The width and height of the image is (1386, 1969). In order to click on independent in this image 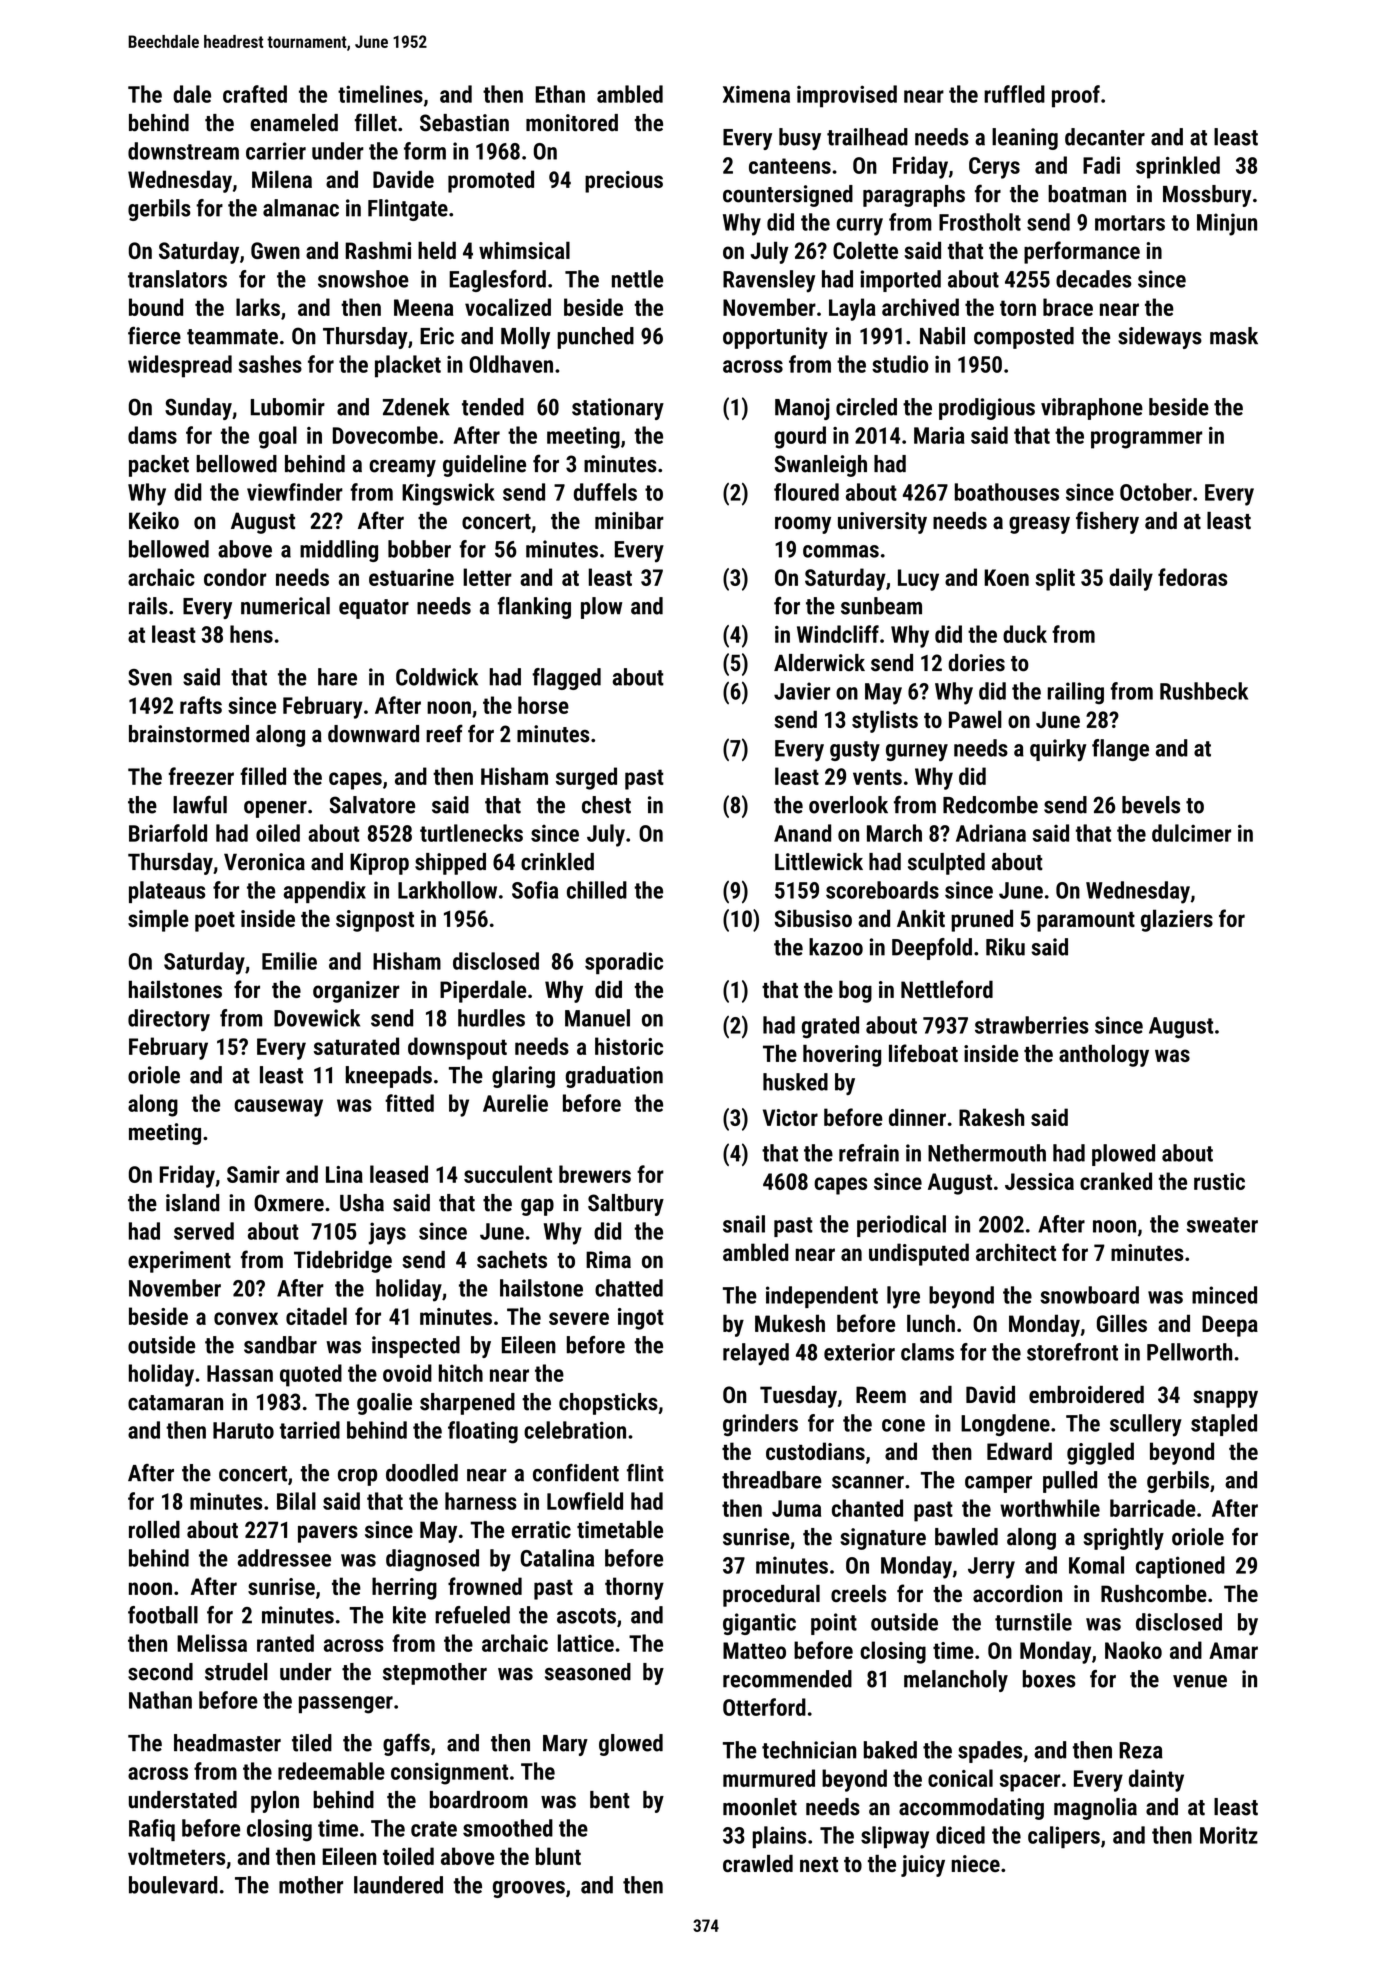, I will do `click(822, 1297)`.
